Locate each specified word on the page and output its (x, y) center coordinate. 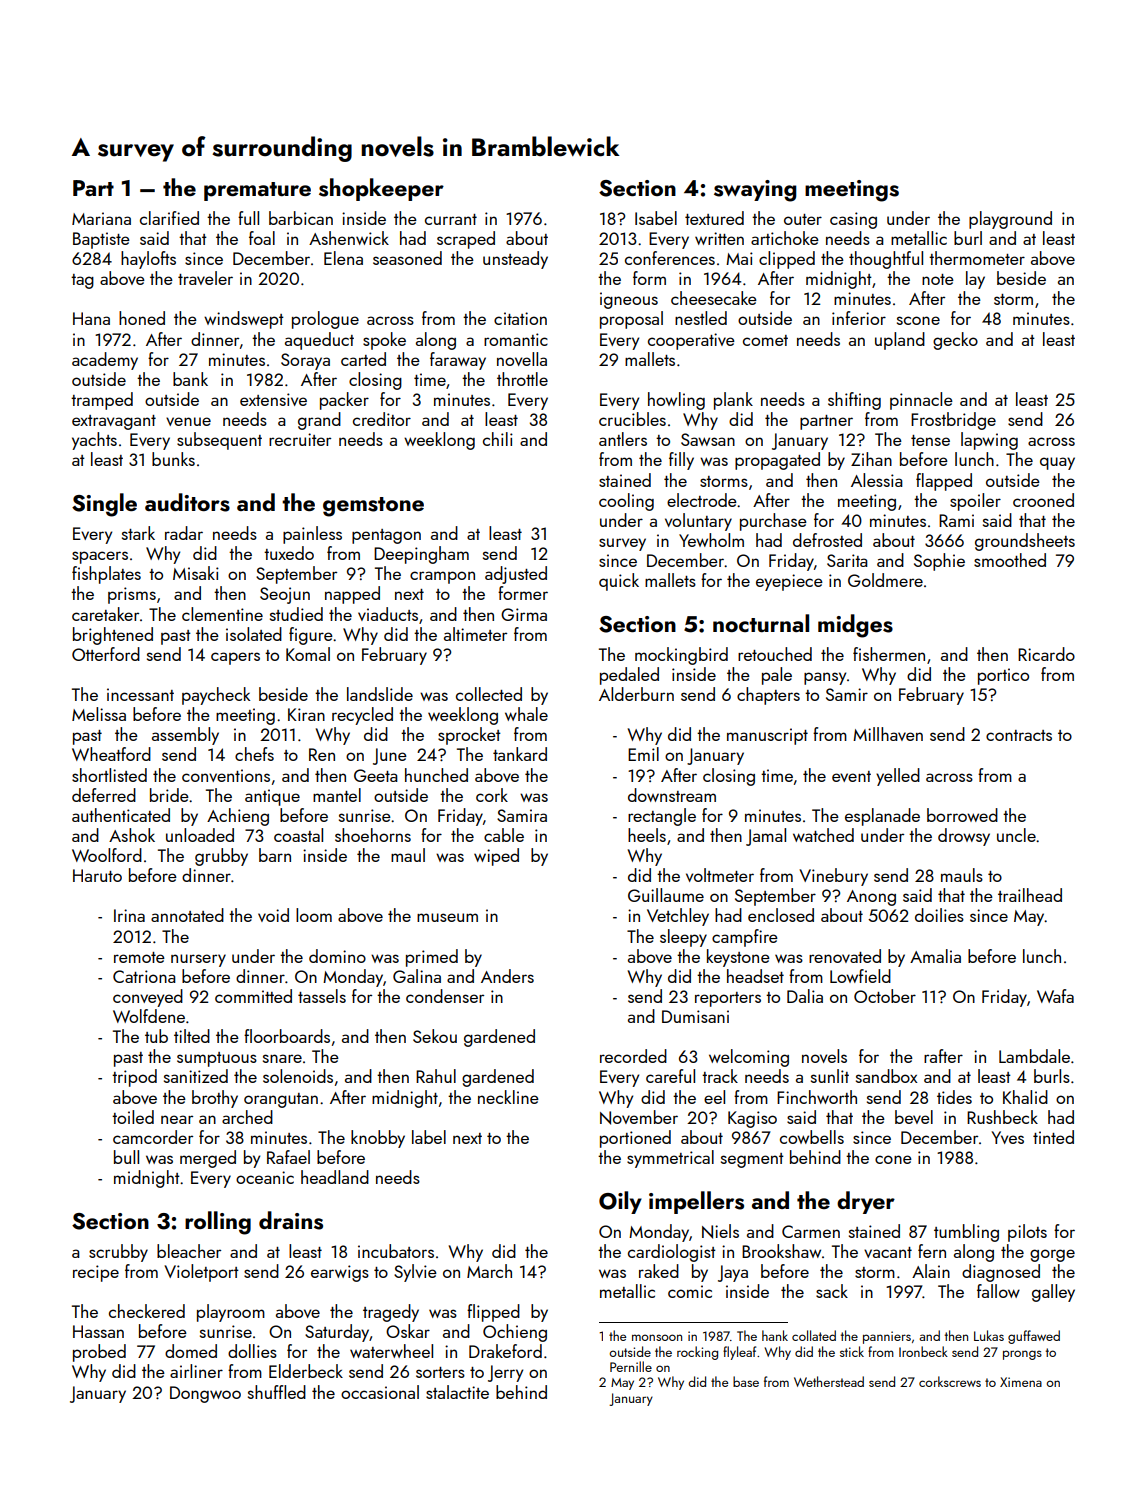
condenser (445, 996)
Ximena (1021, 1382)
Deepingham (421, 555)
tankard (520, 754)
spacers (100, 557)
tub (156, 1036)
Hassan (98, 1331)
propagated (777, 461)
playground (1010, 220)
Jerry (505, 1373)
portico (1003, 676)
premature (257, 191)
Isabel (656, 218)
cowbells (812, 1137)
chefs (254, 754)
